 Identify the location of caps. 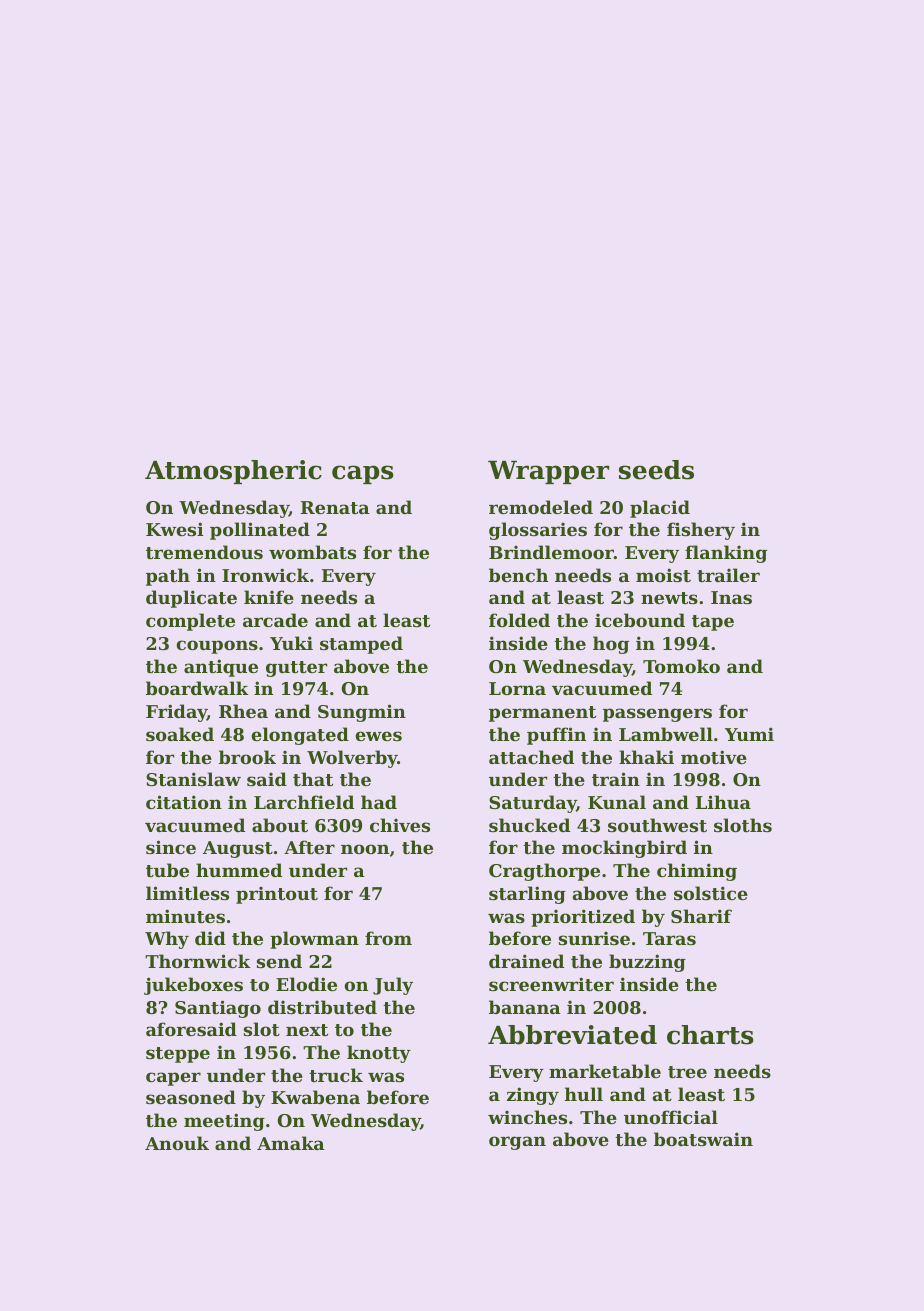
(363, 474).
